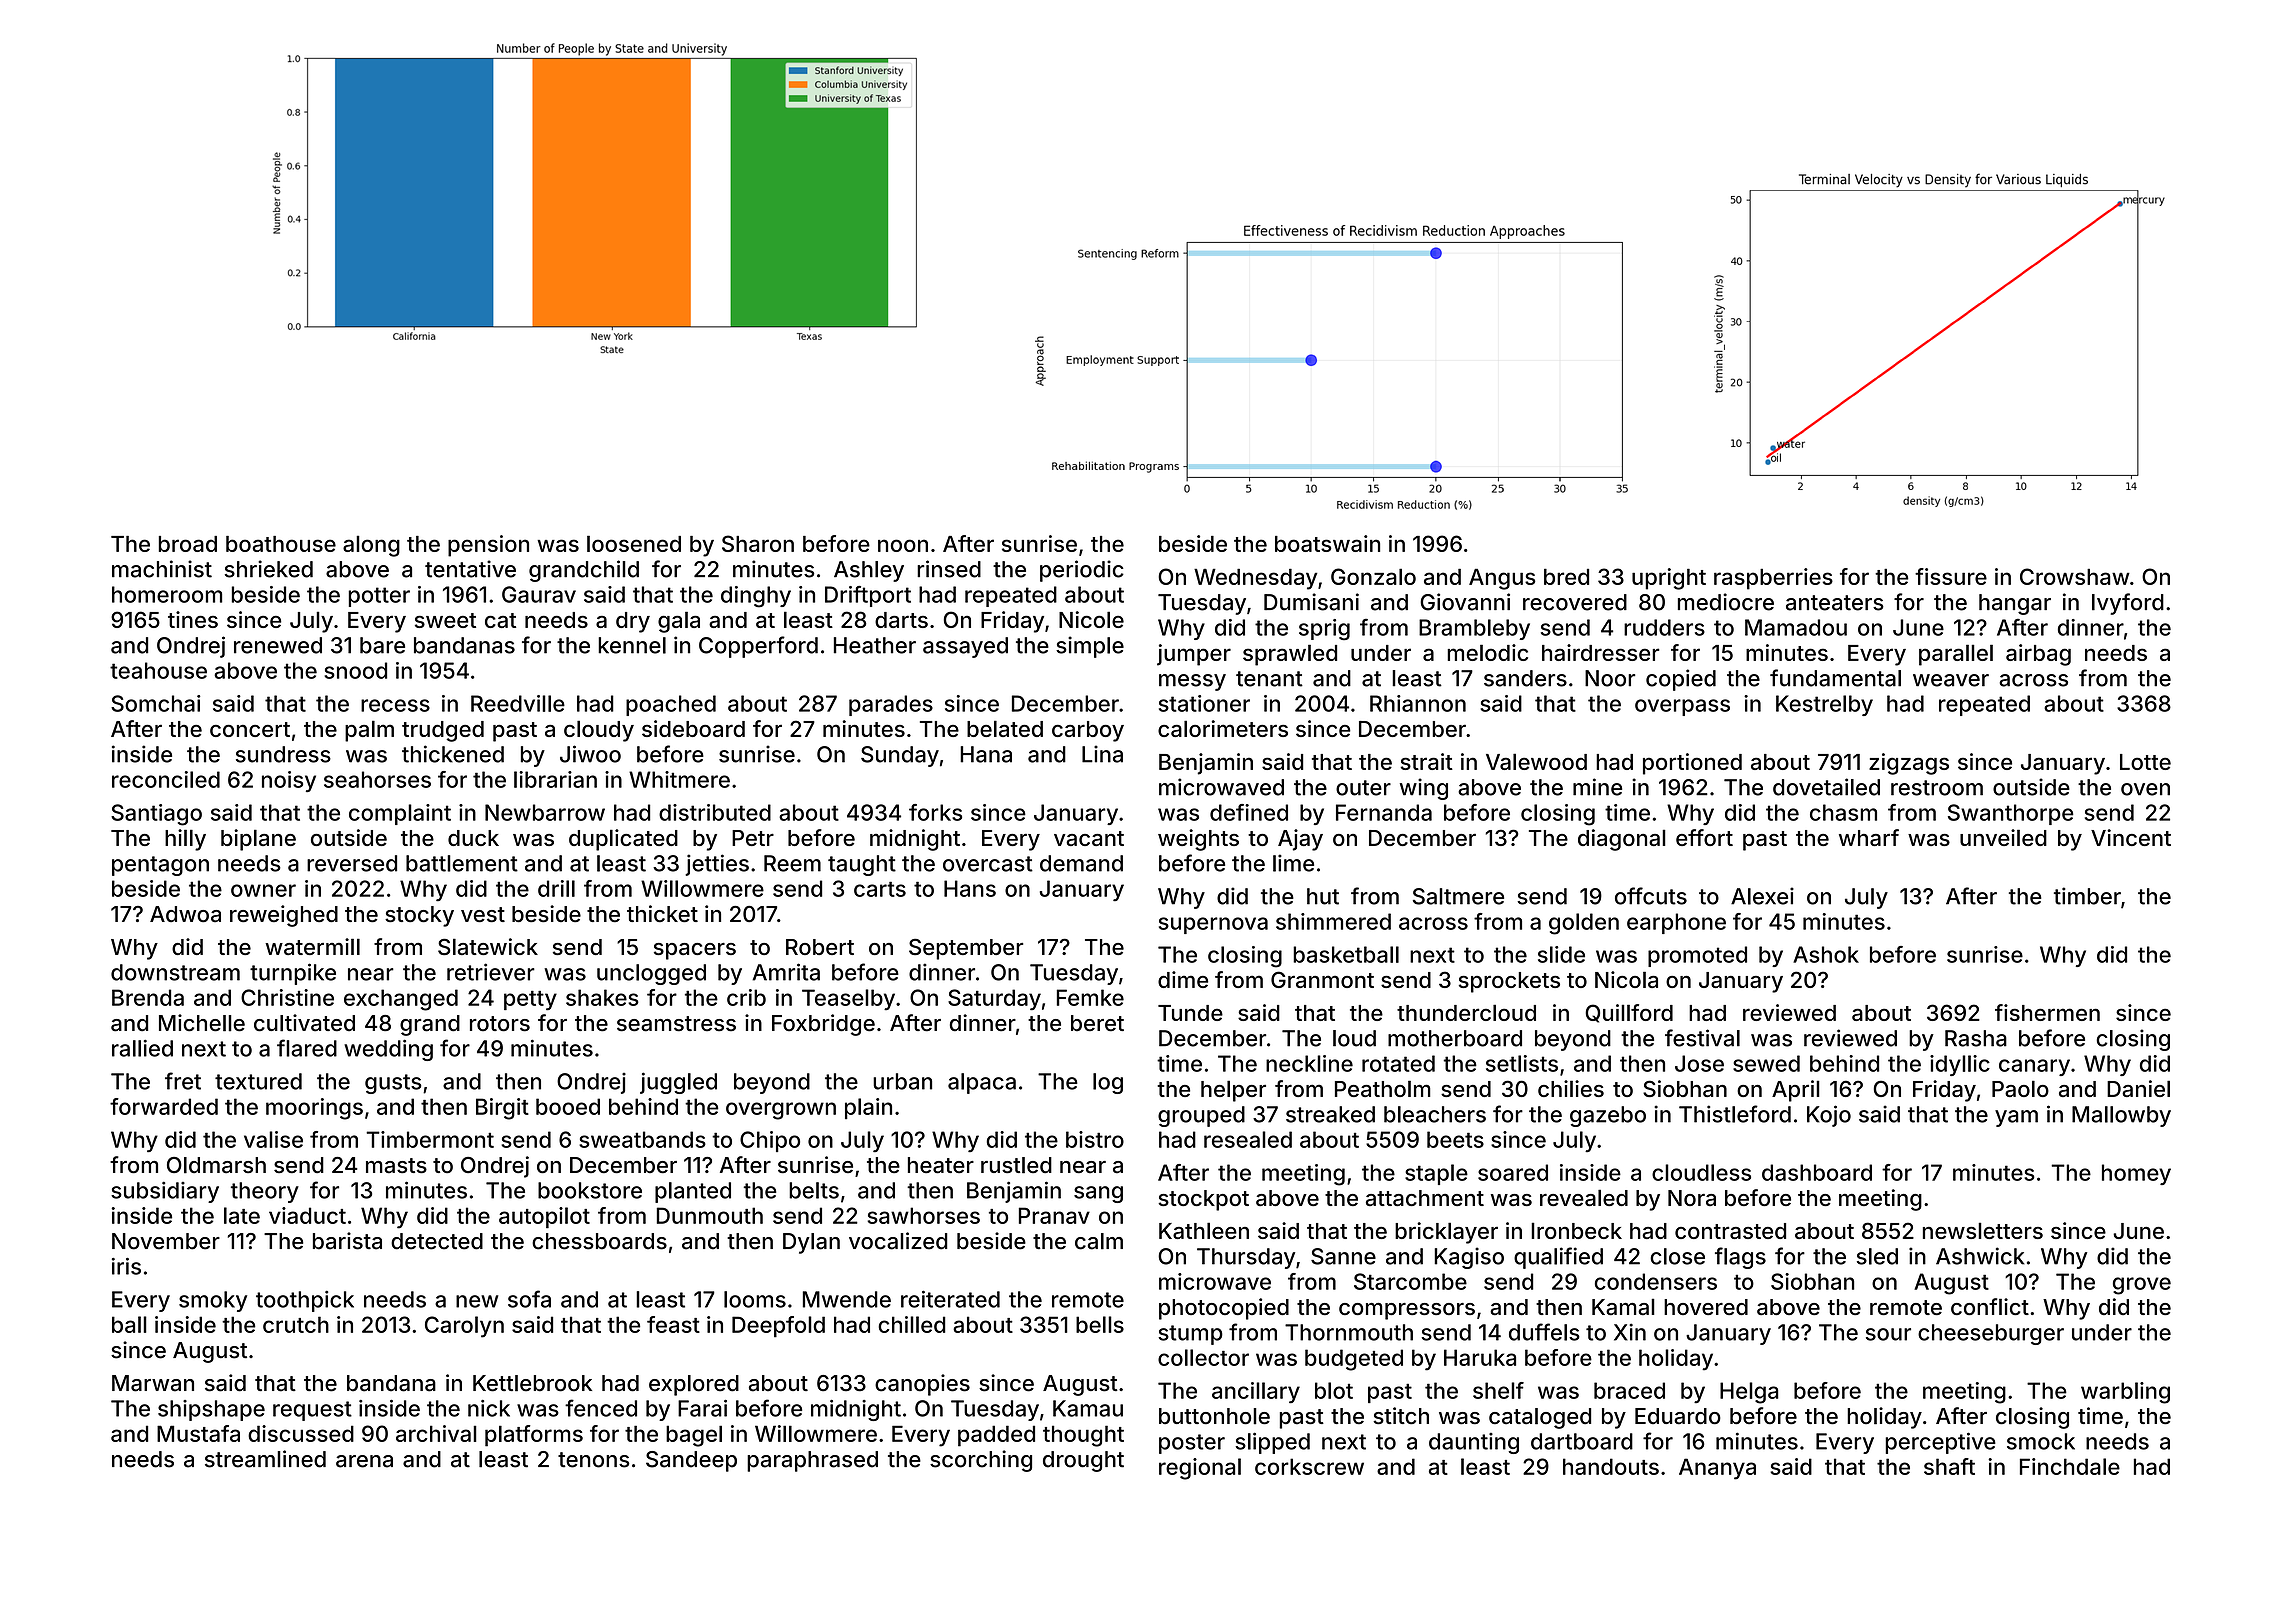 The width and height of the screenshot is (2282, 1614). I want to click on Santiago, so click(156, 815).
